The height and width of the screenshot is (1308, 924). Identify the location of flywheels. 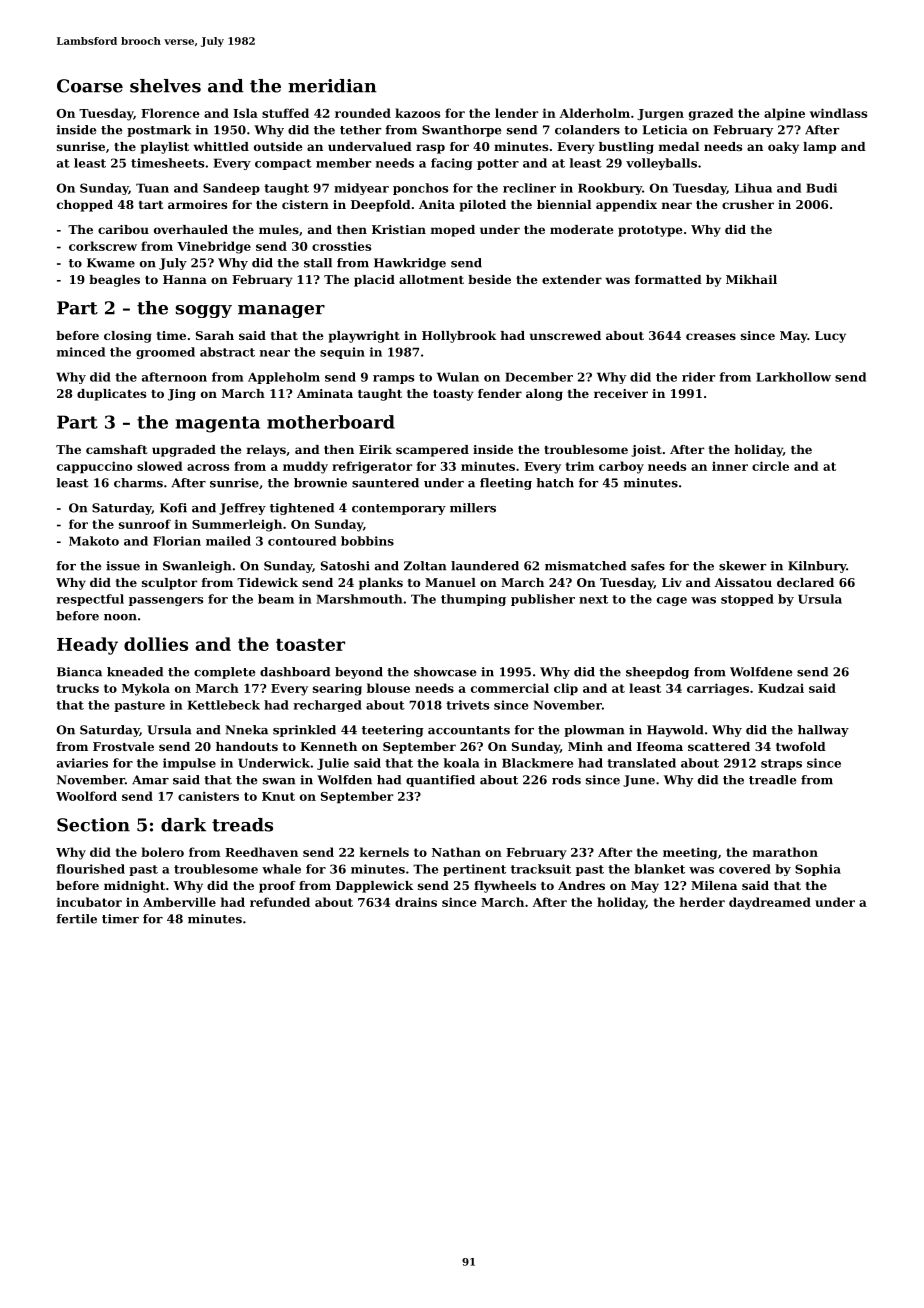
(505, 887).
